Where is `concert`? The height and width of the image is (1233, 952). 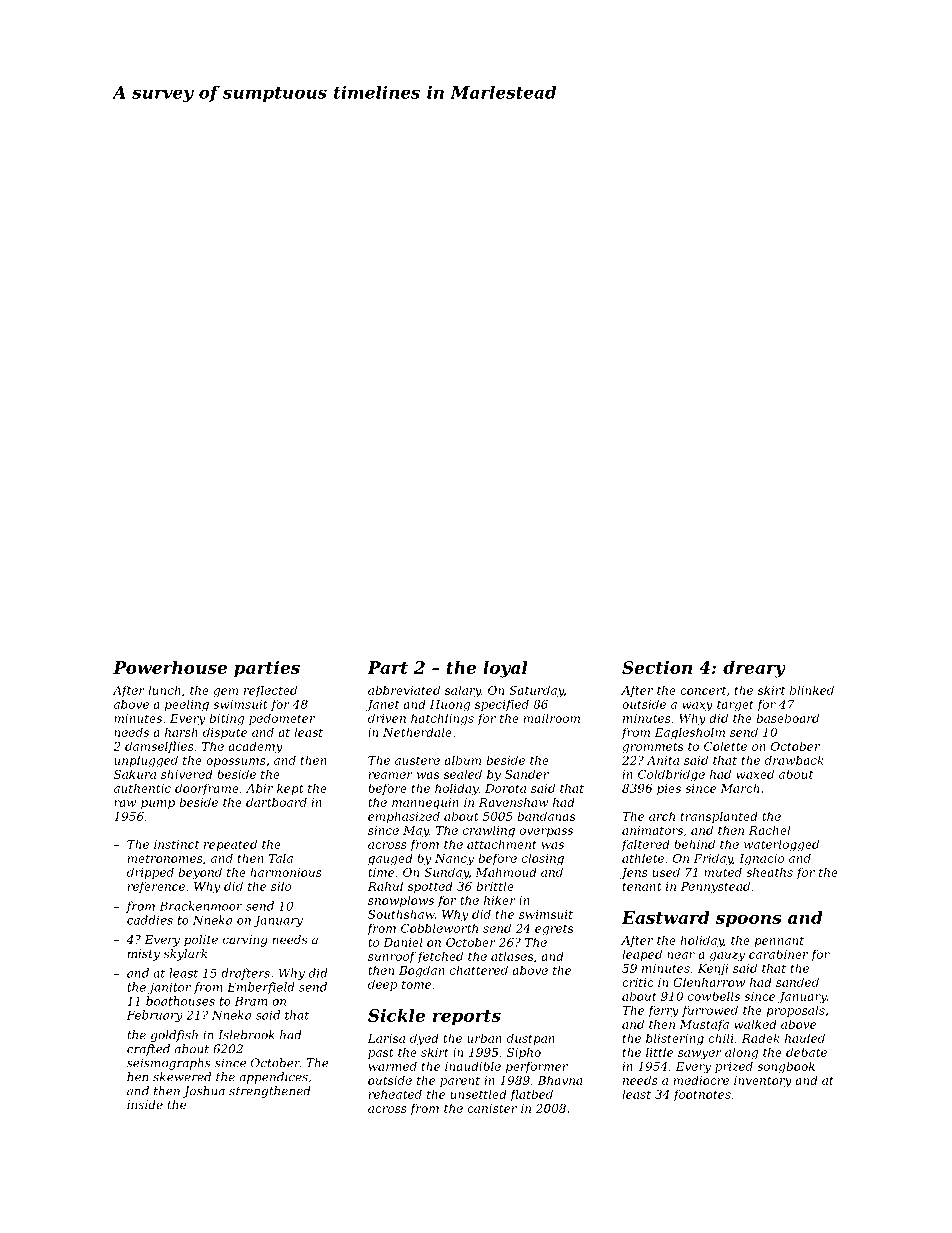 concert is located at coordinates (703, 690).
